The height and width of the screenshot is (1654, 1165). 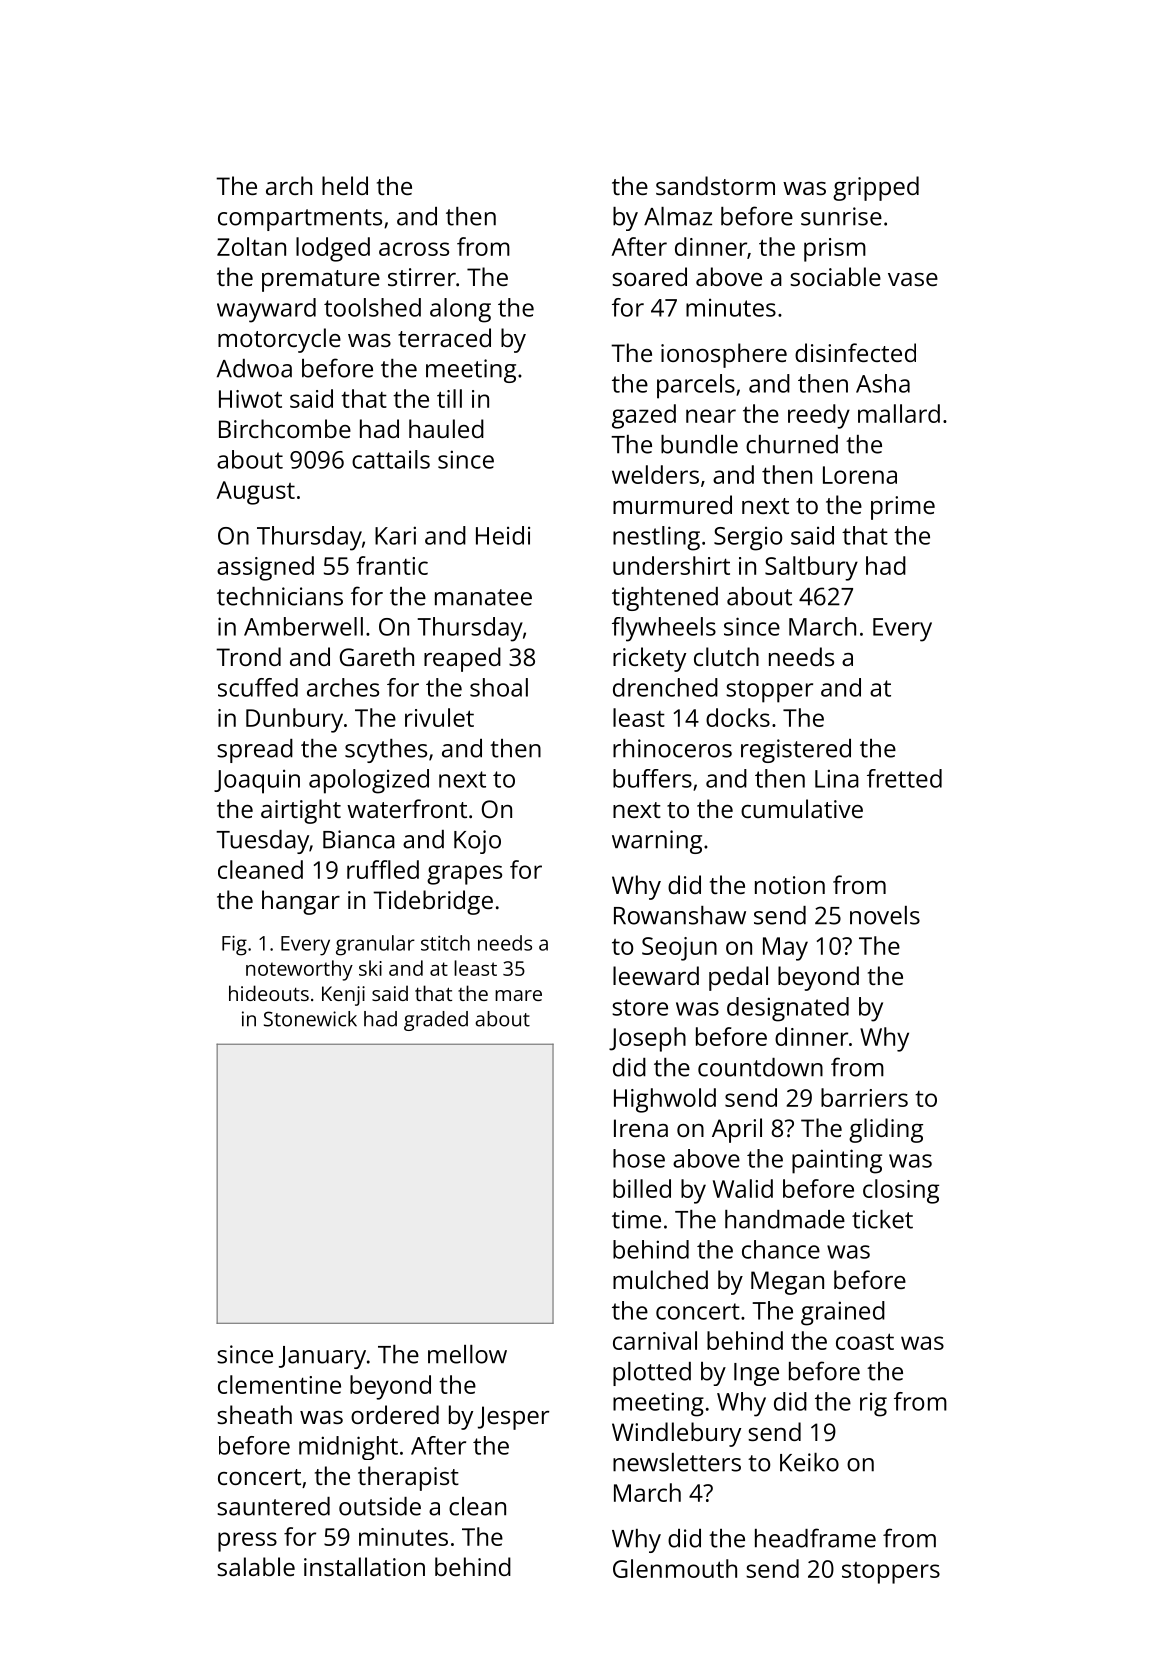 What do you see at coordinates (860, 475) in the screenshot?
I see `Lorena` at bounding box center [860, 475].
